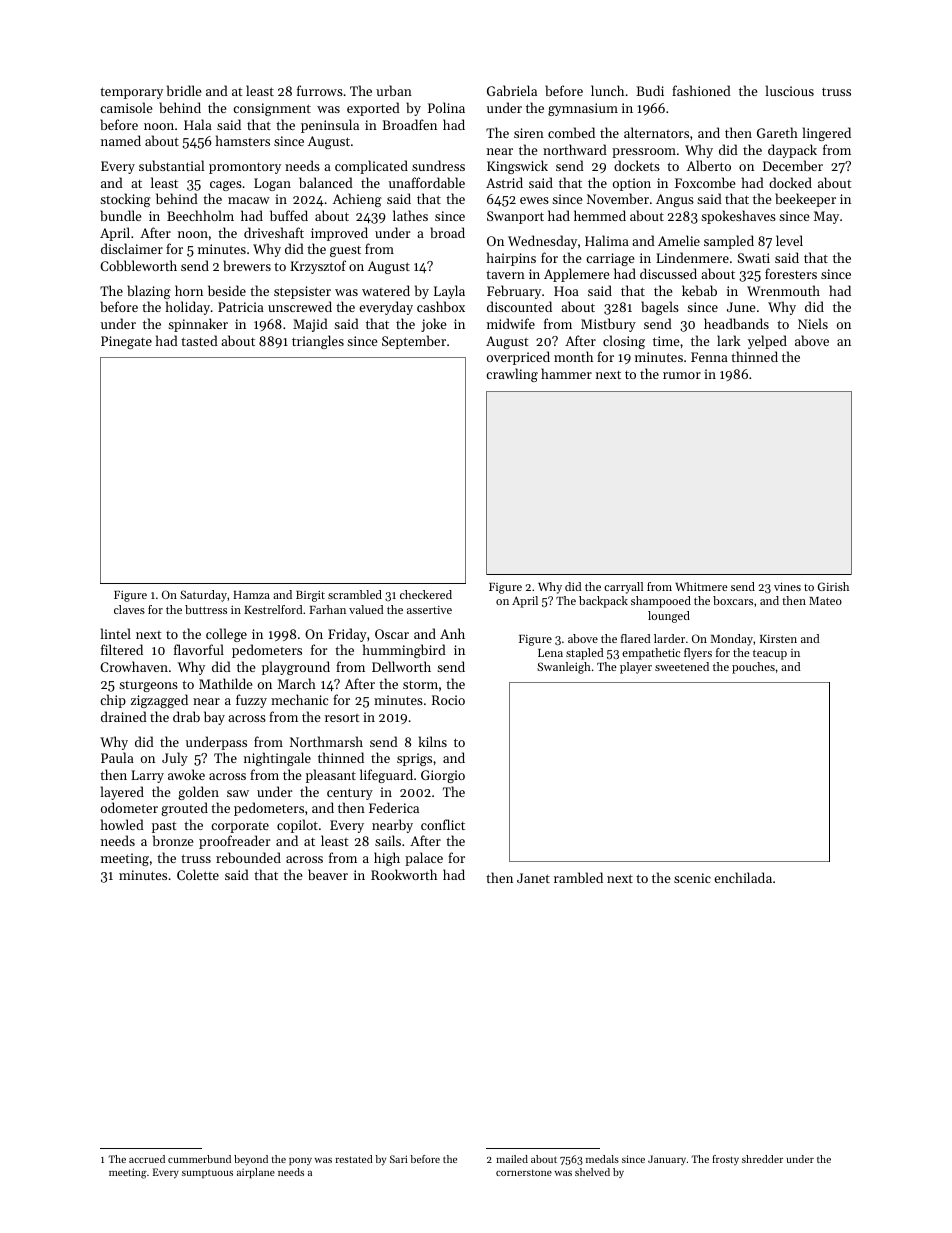  Describe the element at coordinates (310, 596) in the document. I see `Birgit` at that location.
